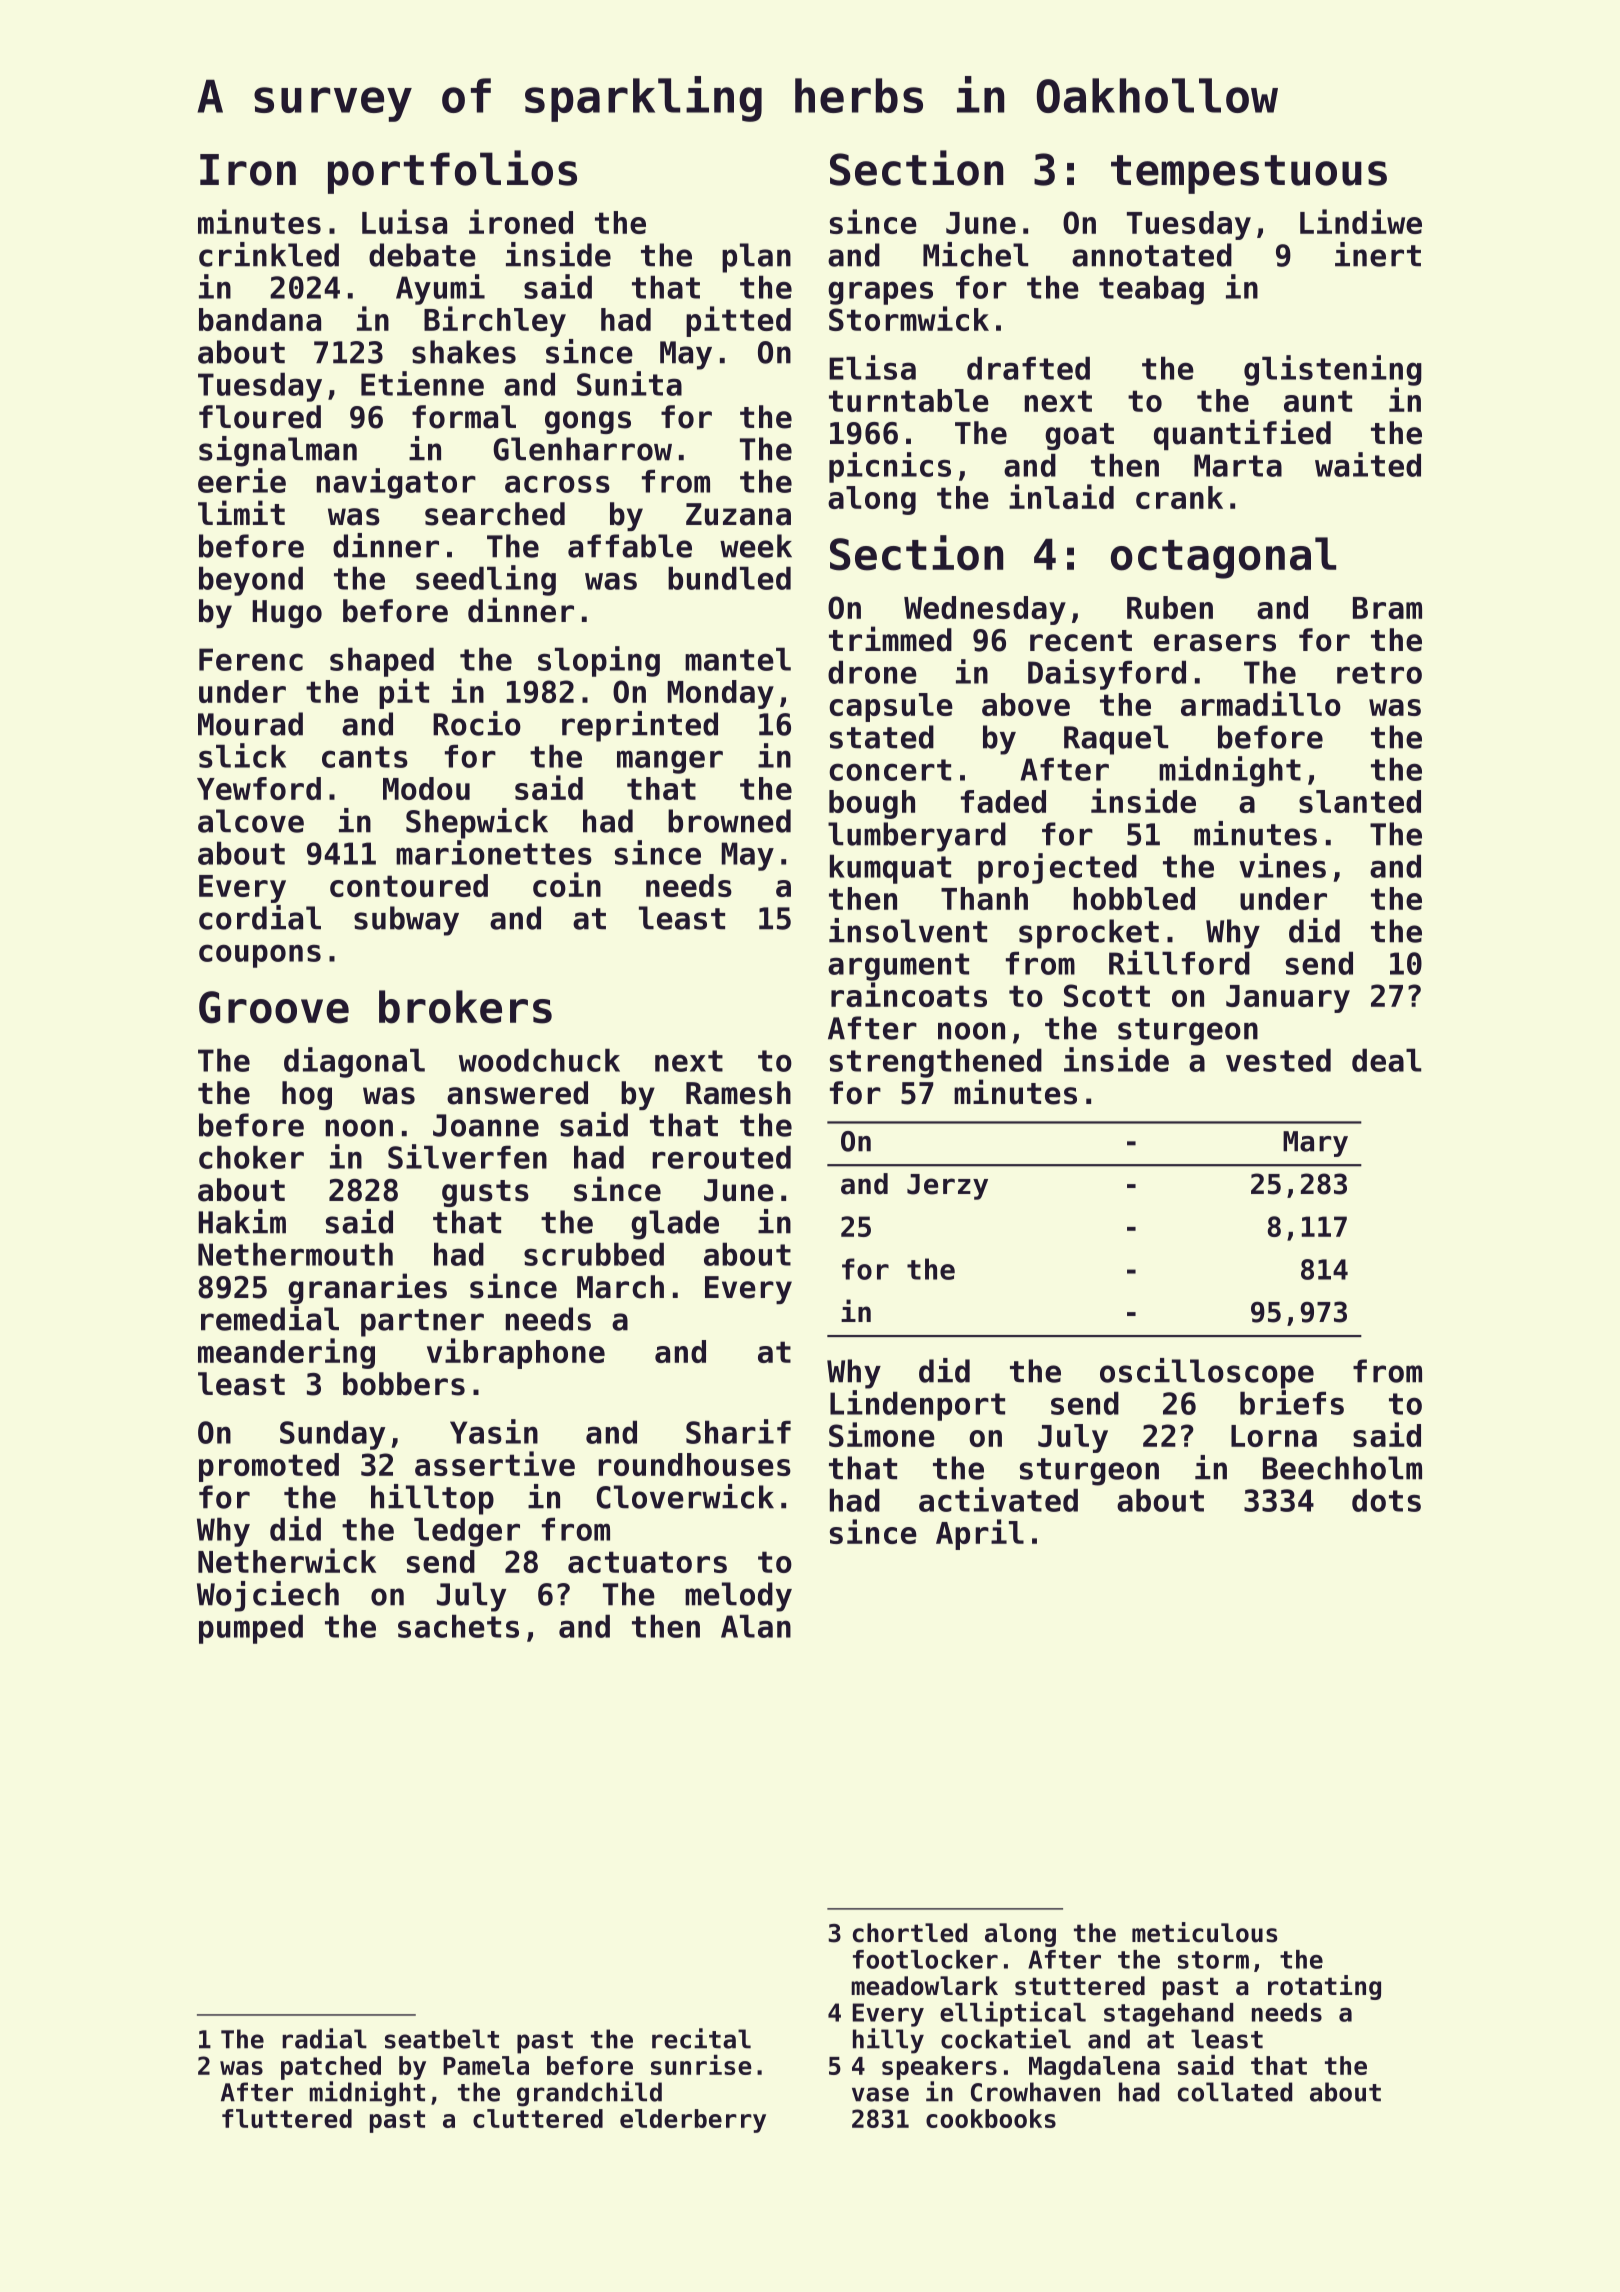 This screenshot has width=1620, height=2292. I want to click on grapes, so click(880, 293).
